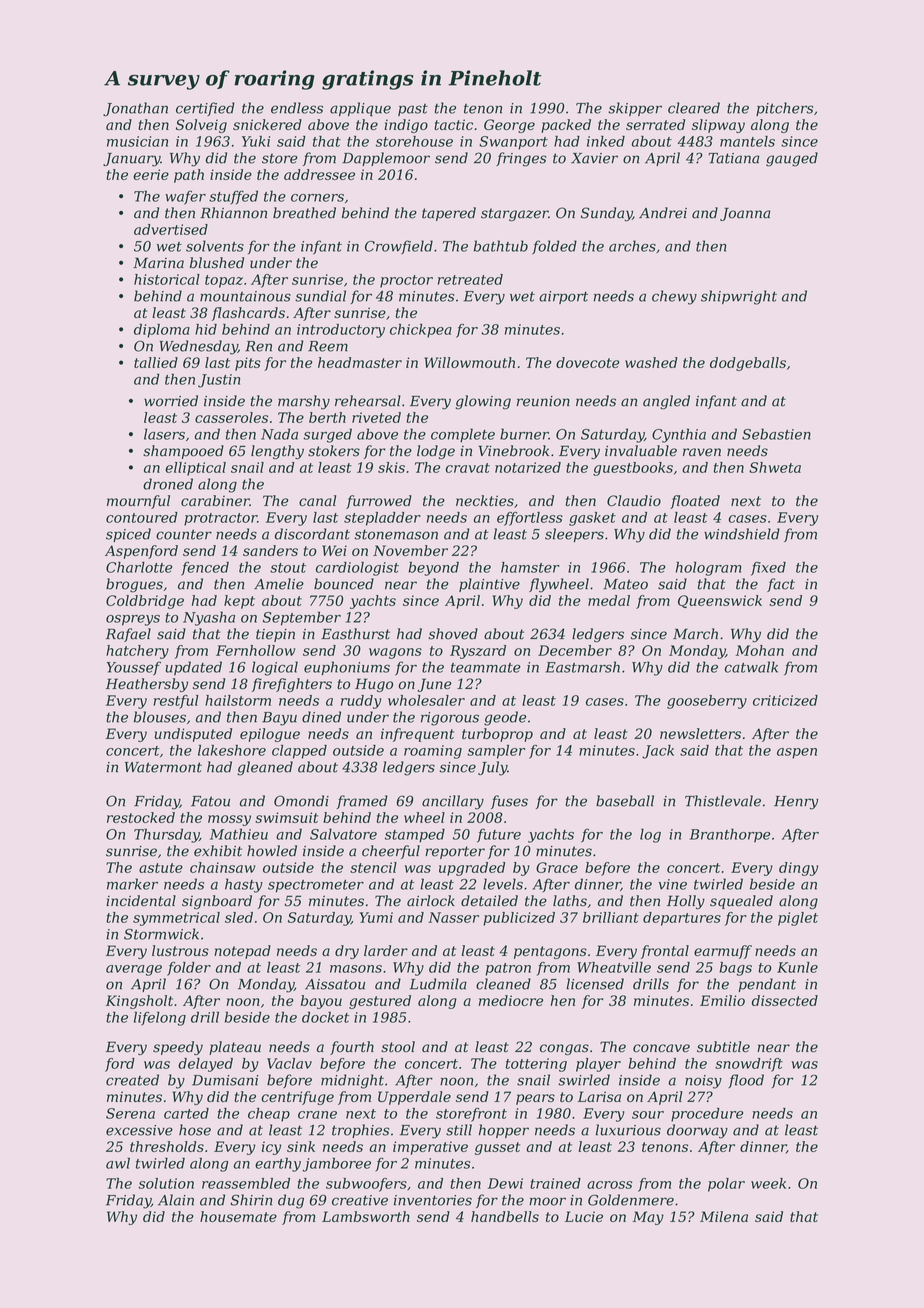  Describe the element at coordinates (215, 500) in the document. I see `carabiner` at that location.
